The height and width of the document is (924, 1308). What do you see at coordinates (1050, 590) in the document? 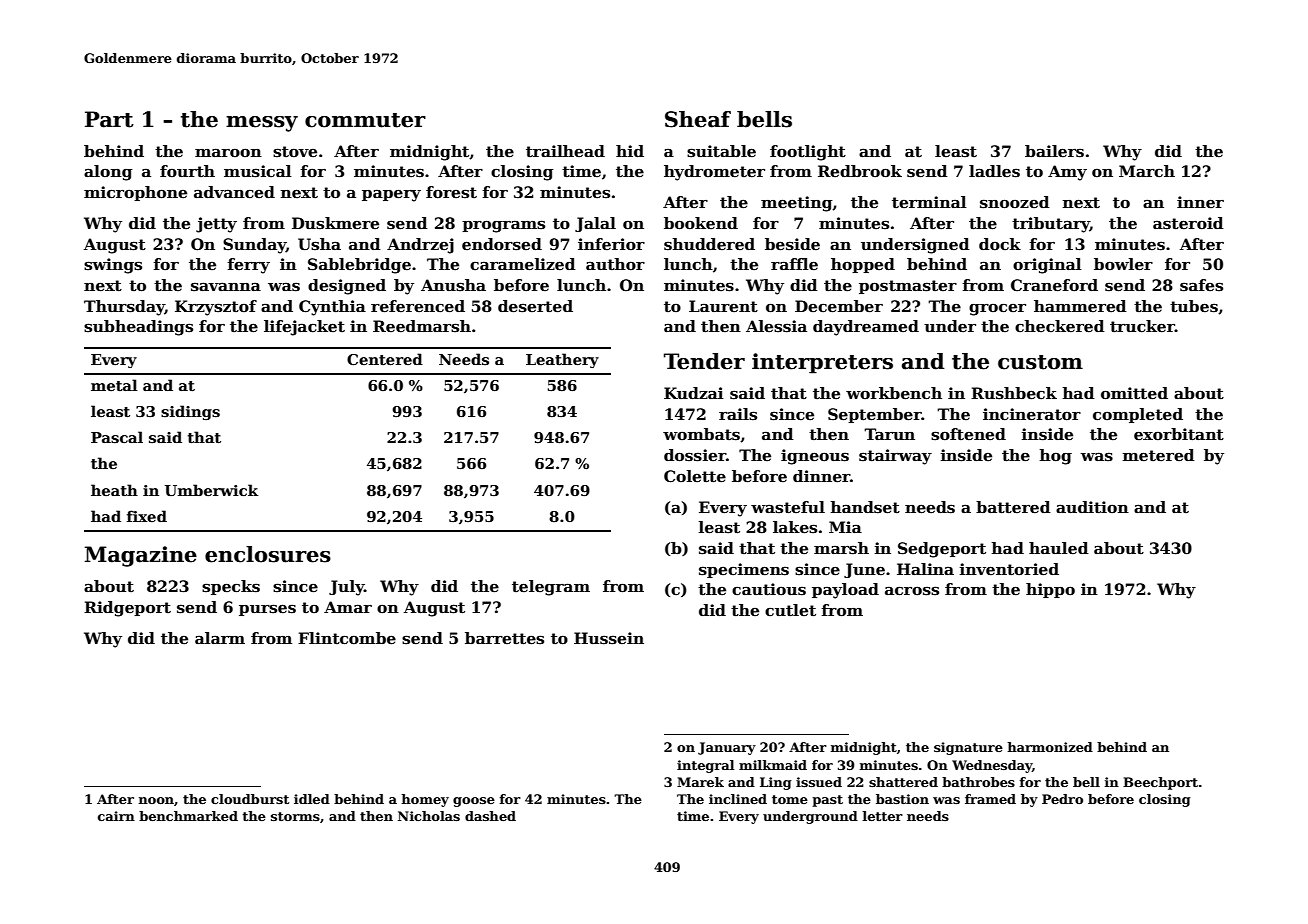
I see `hippo` at bounding box center [1050, 590].
